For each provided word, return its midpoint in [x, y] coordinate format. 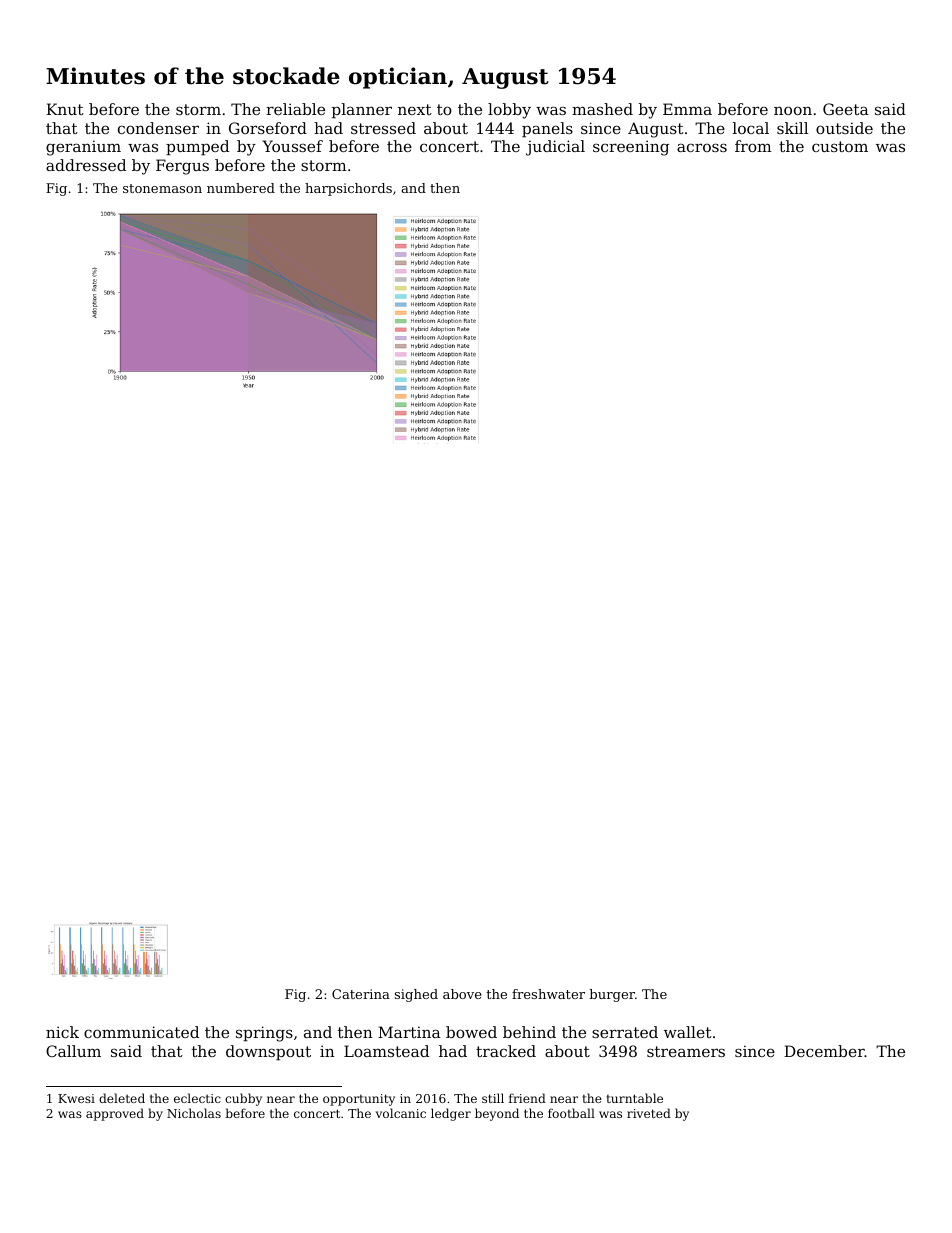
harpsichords [348, 189]
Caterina [361, 994]
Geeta [846, 109]
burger [612, 995]
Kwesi [76, 1098]
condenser [158, 128]
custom [840, 146]
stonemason [162, 188]
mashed [602, 109]
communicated [141, 1032]
